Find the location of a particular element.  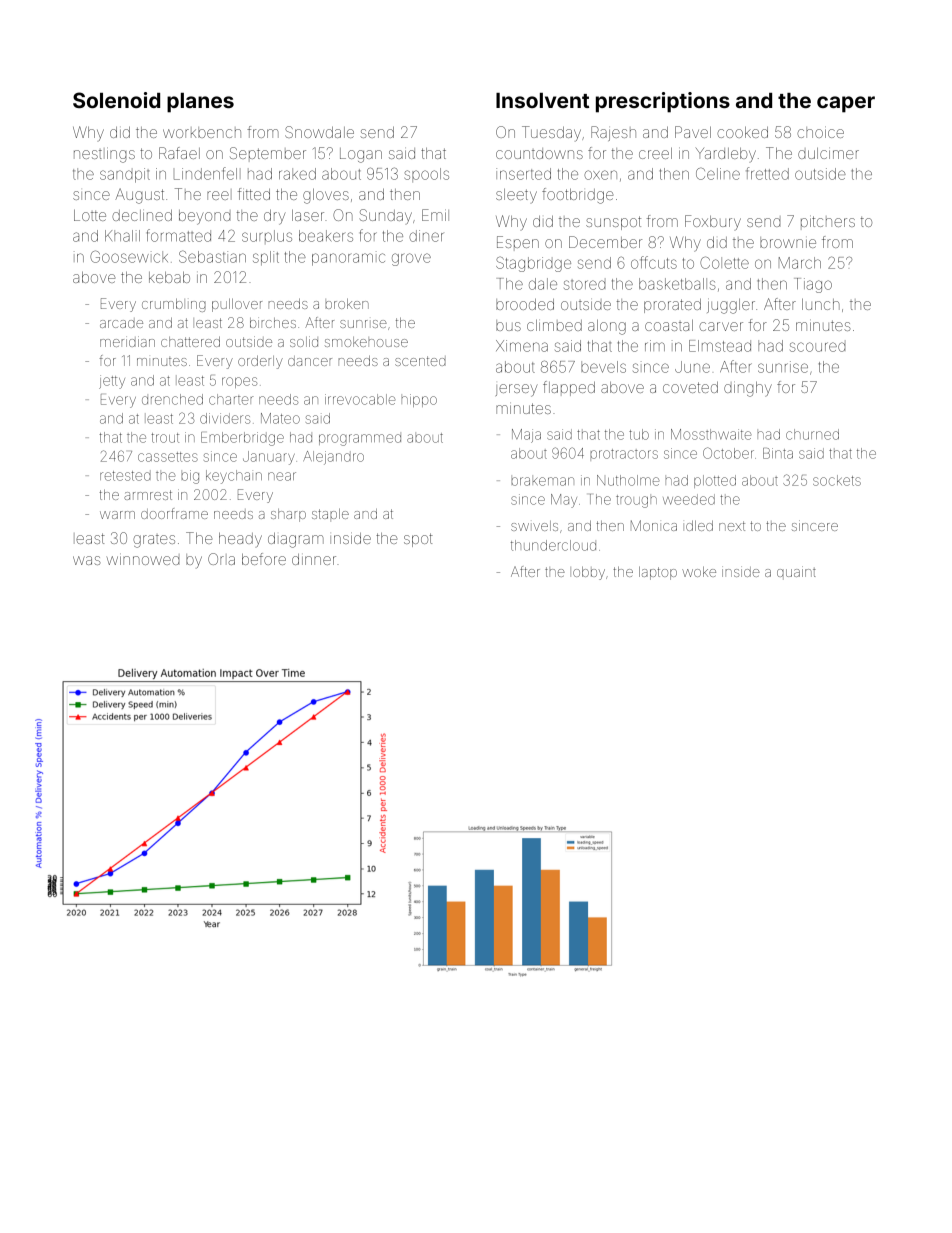

trout is located at coordinates (165, 438).
